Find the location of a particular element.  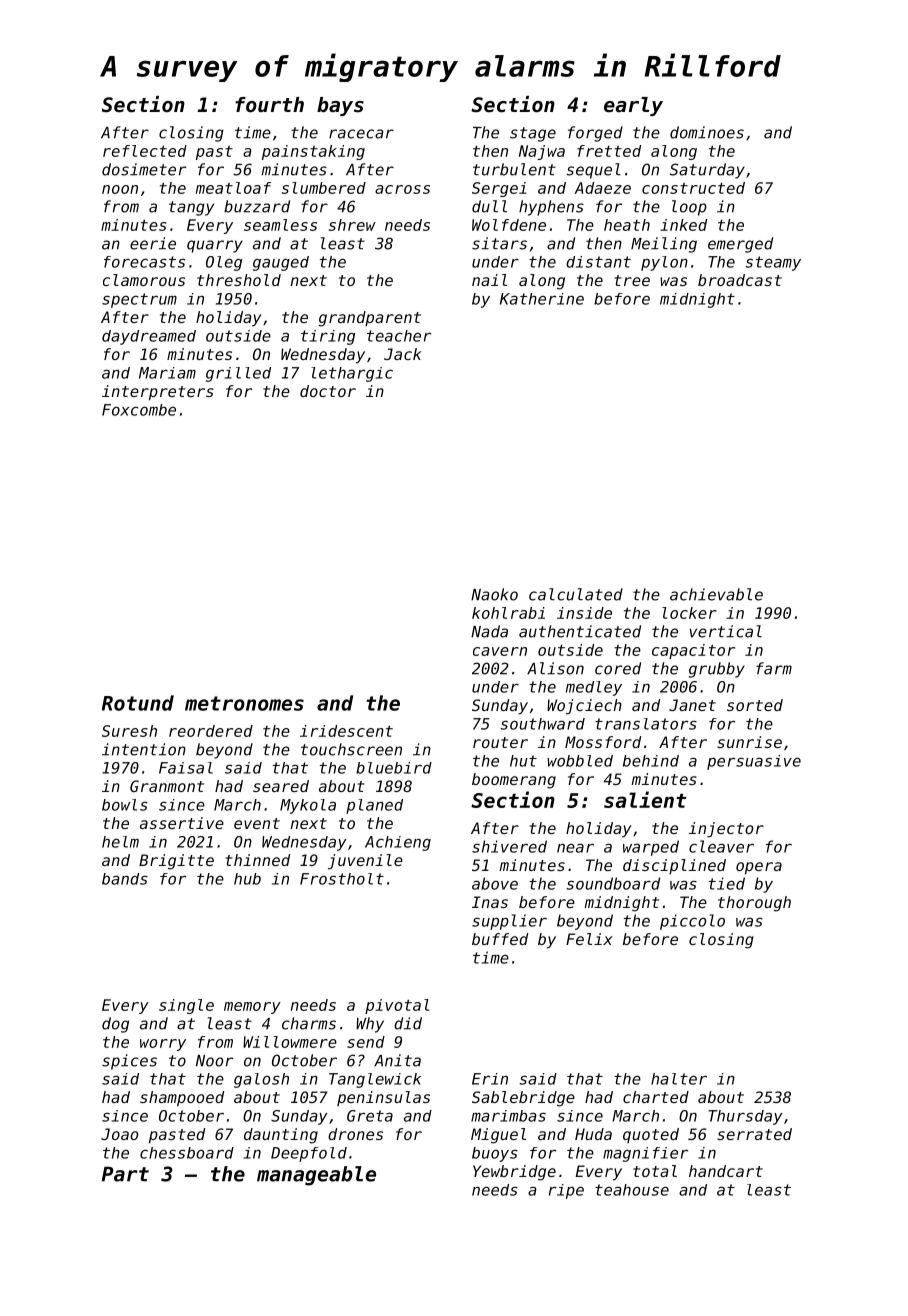

stage is located at coordinates (533, 134).
